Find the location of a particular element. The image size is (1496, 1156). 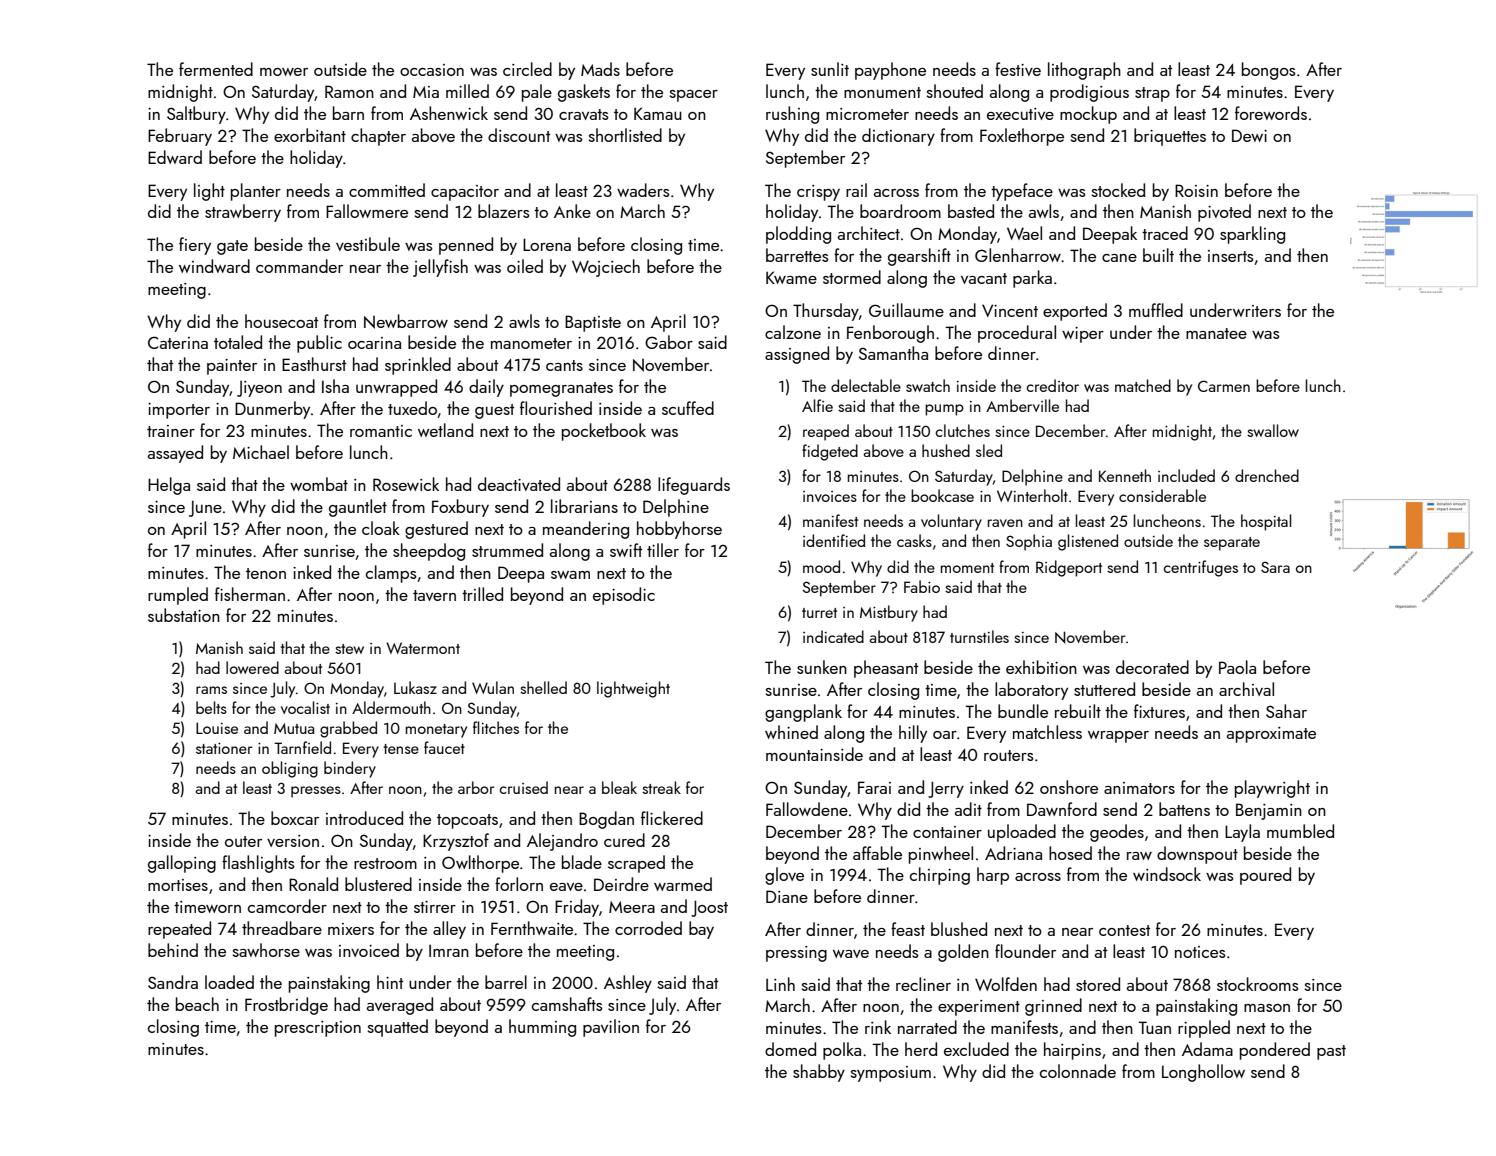

past is located at coordinates (1331, 1052).
